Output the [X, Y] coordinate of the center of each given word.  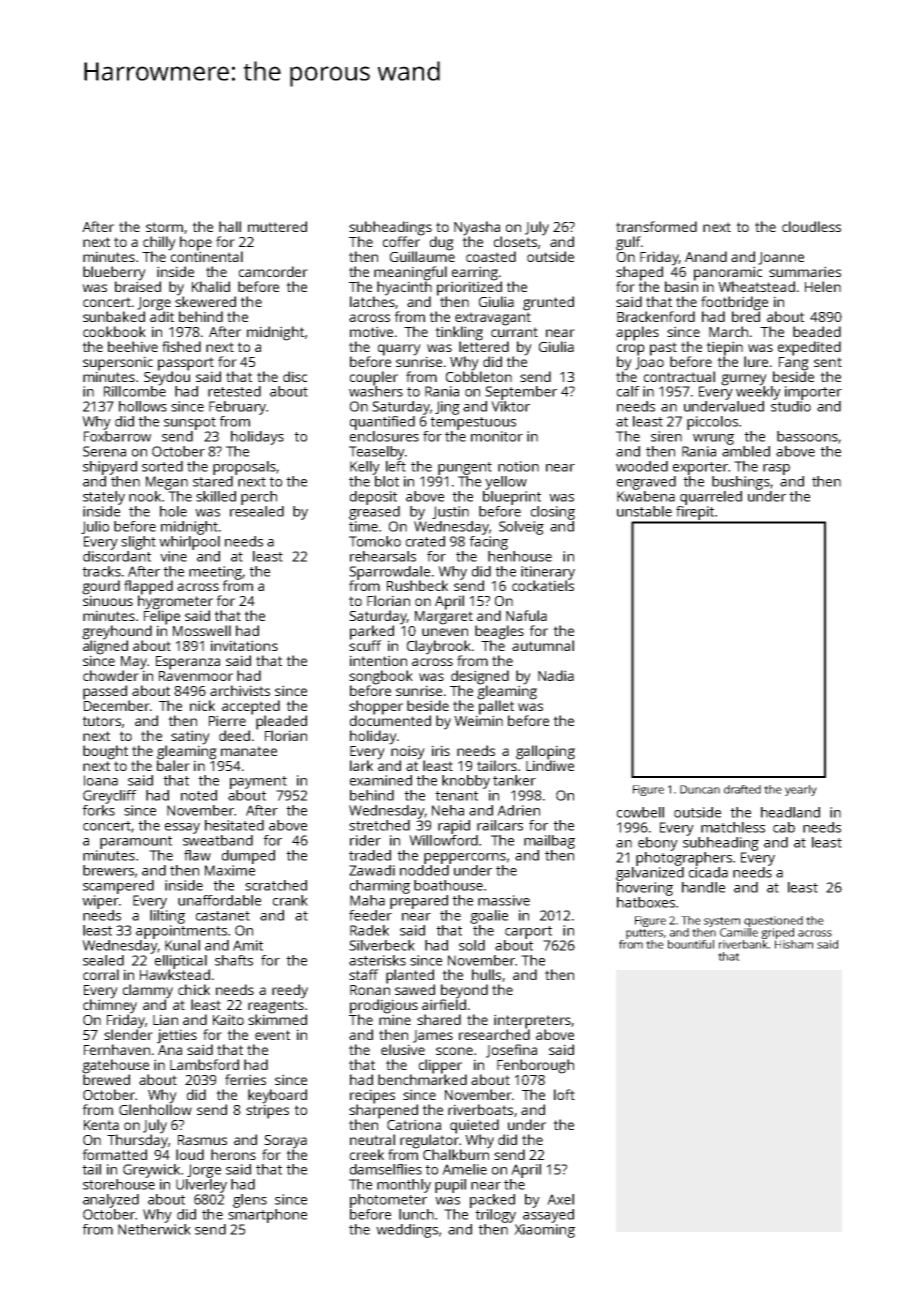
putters [644, 934]
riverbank [743, 944]
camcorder [273, 271]
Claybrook [439, 647]
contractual [679, 376]
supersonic [118, 363]
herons [233, 1154]
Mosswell [202, 630]
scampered [118, 887]
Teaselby [377, 453]
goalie [489, 917]
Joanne [781, 258]
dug [442, 243]
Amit [248, 945]
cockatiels [543, 585]
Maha [367, 900]
